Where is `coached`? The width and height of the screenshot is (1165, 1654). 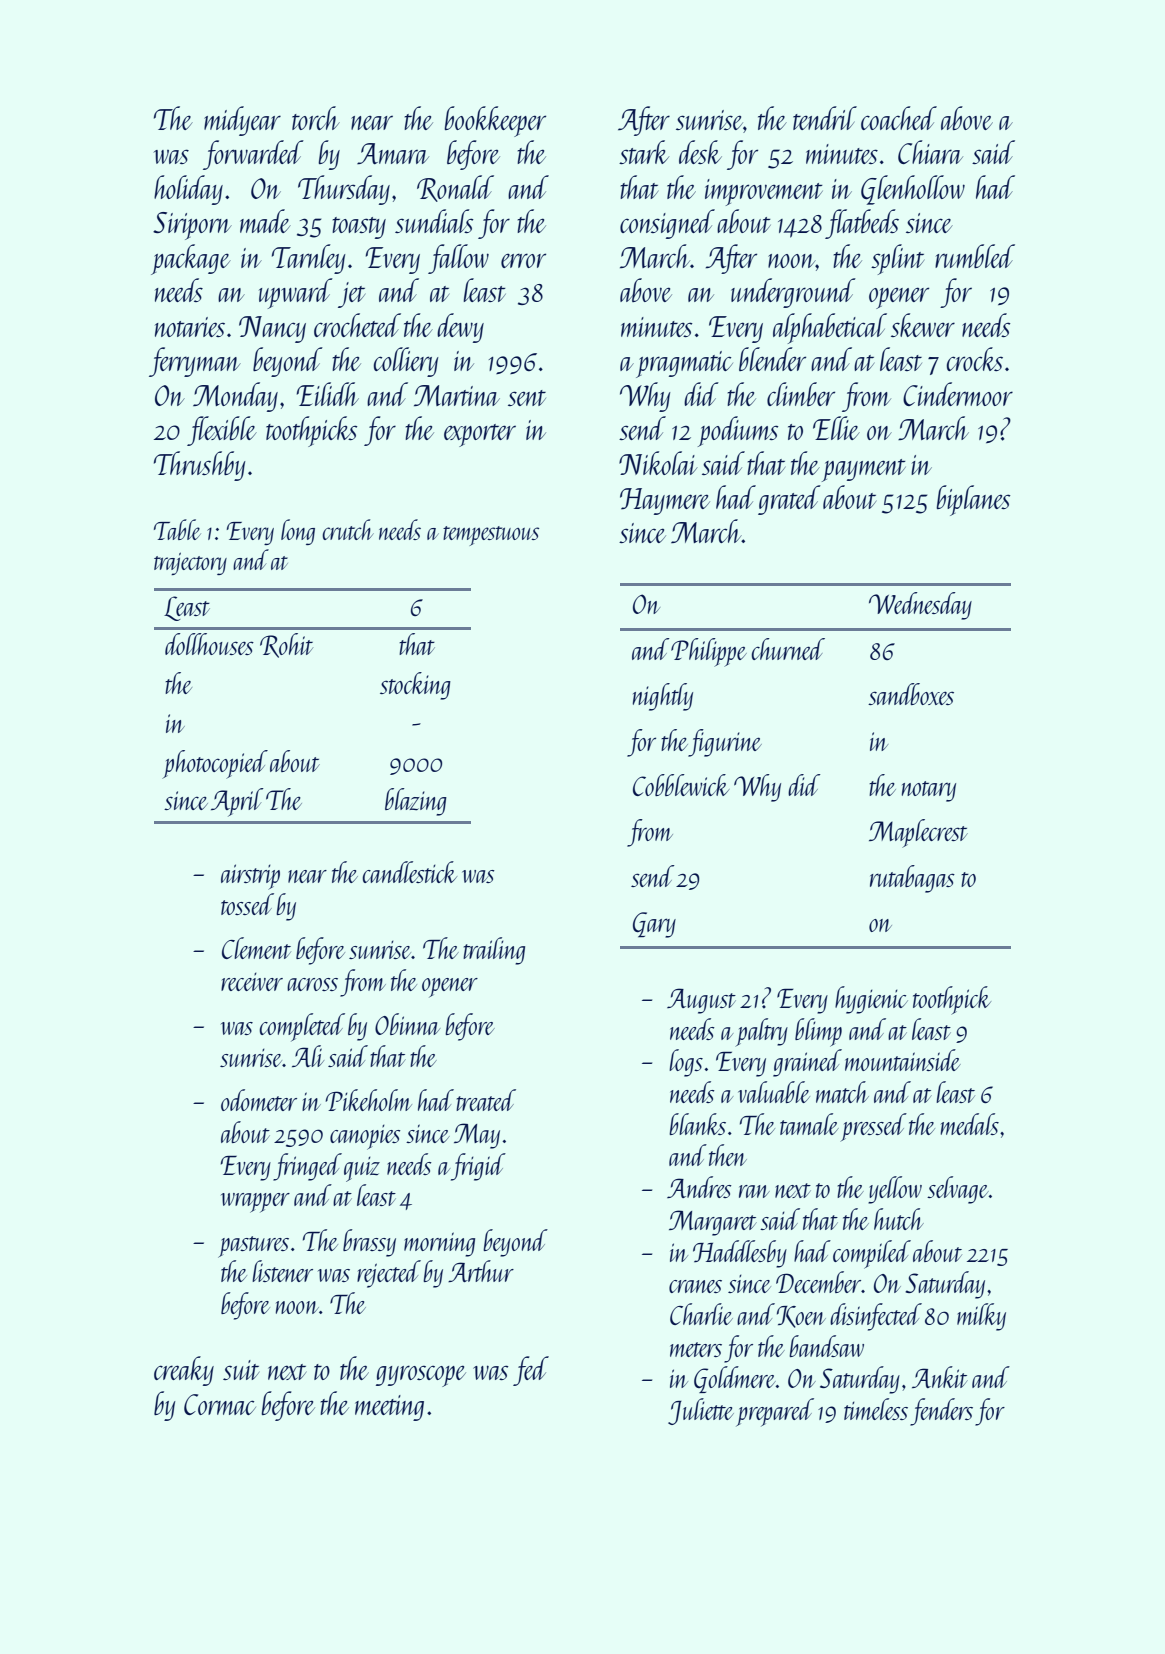
coached is located at coordinates (899, 118).
